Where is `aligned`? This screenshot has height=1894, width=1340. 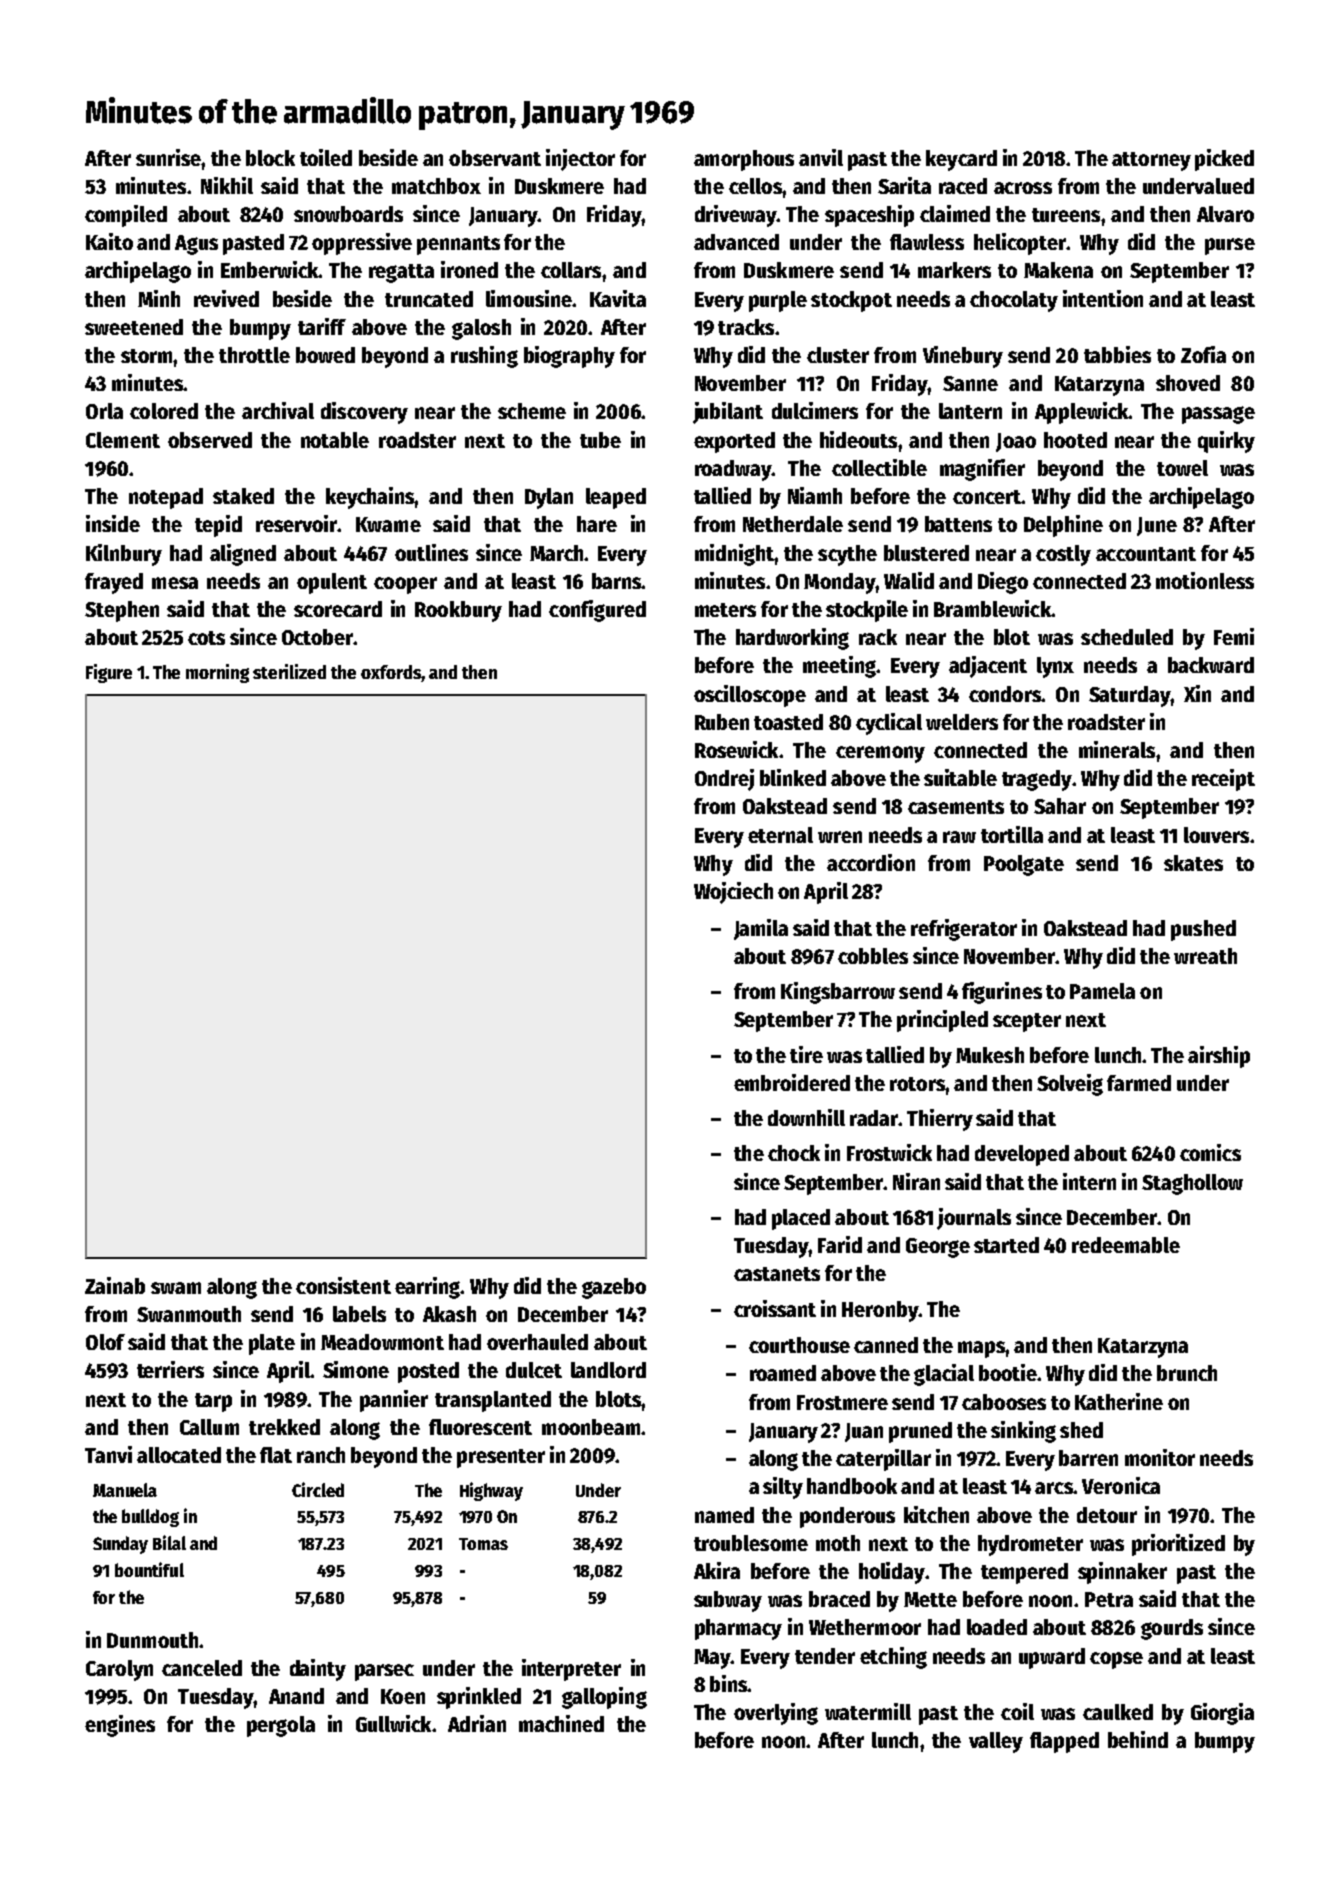 aligned is located at coordinates (243, 555).
